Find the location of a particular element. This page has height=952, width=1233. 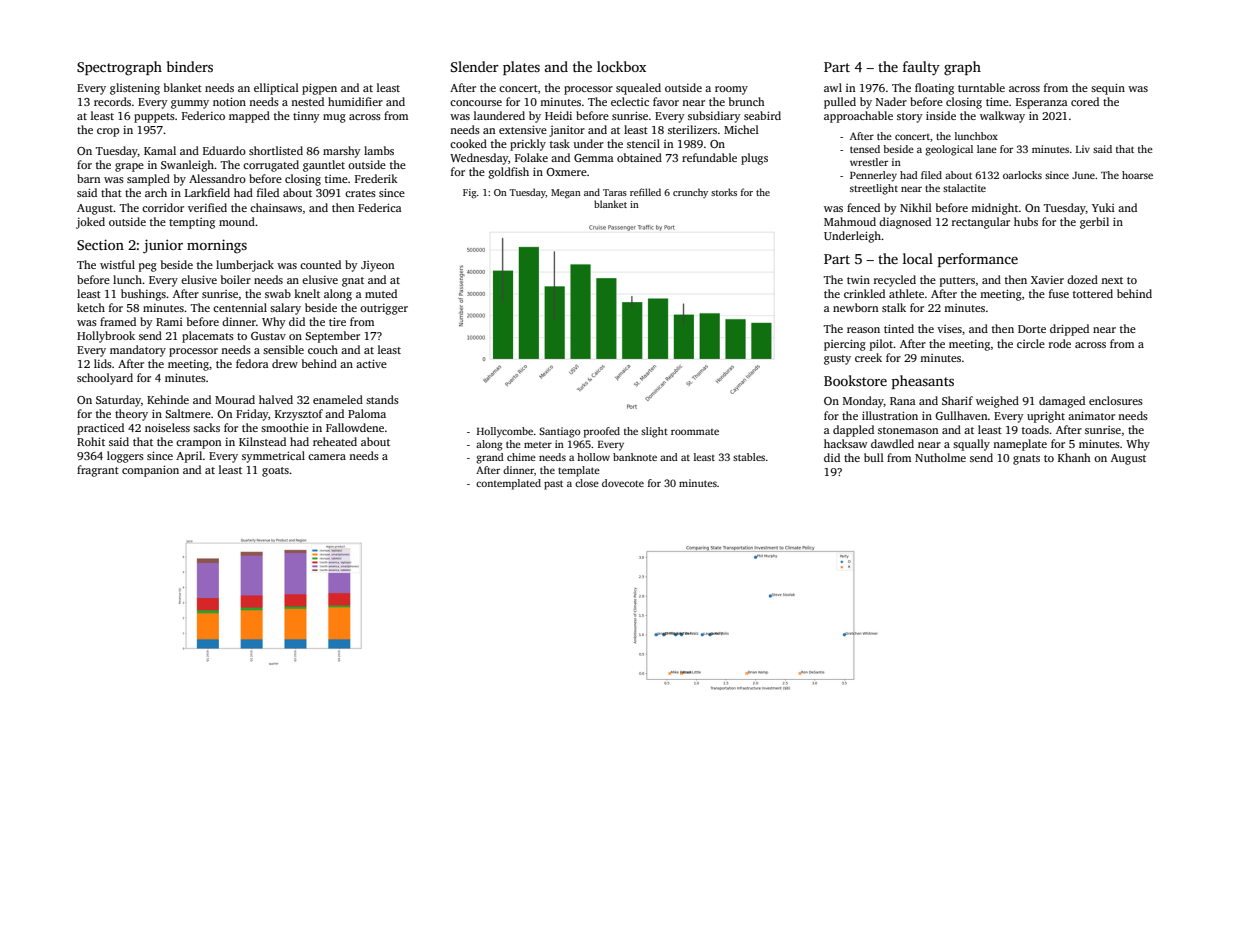

vises is located at coordinates (949, 329).
